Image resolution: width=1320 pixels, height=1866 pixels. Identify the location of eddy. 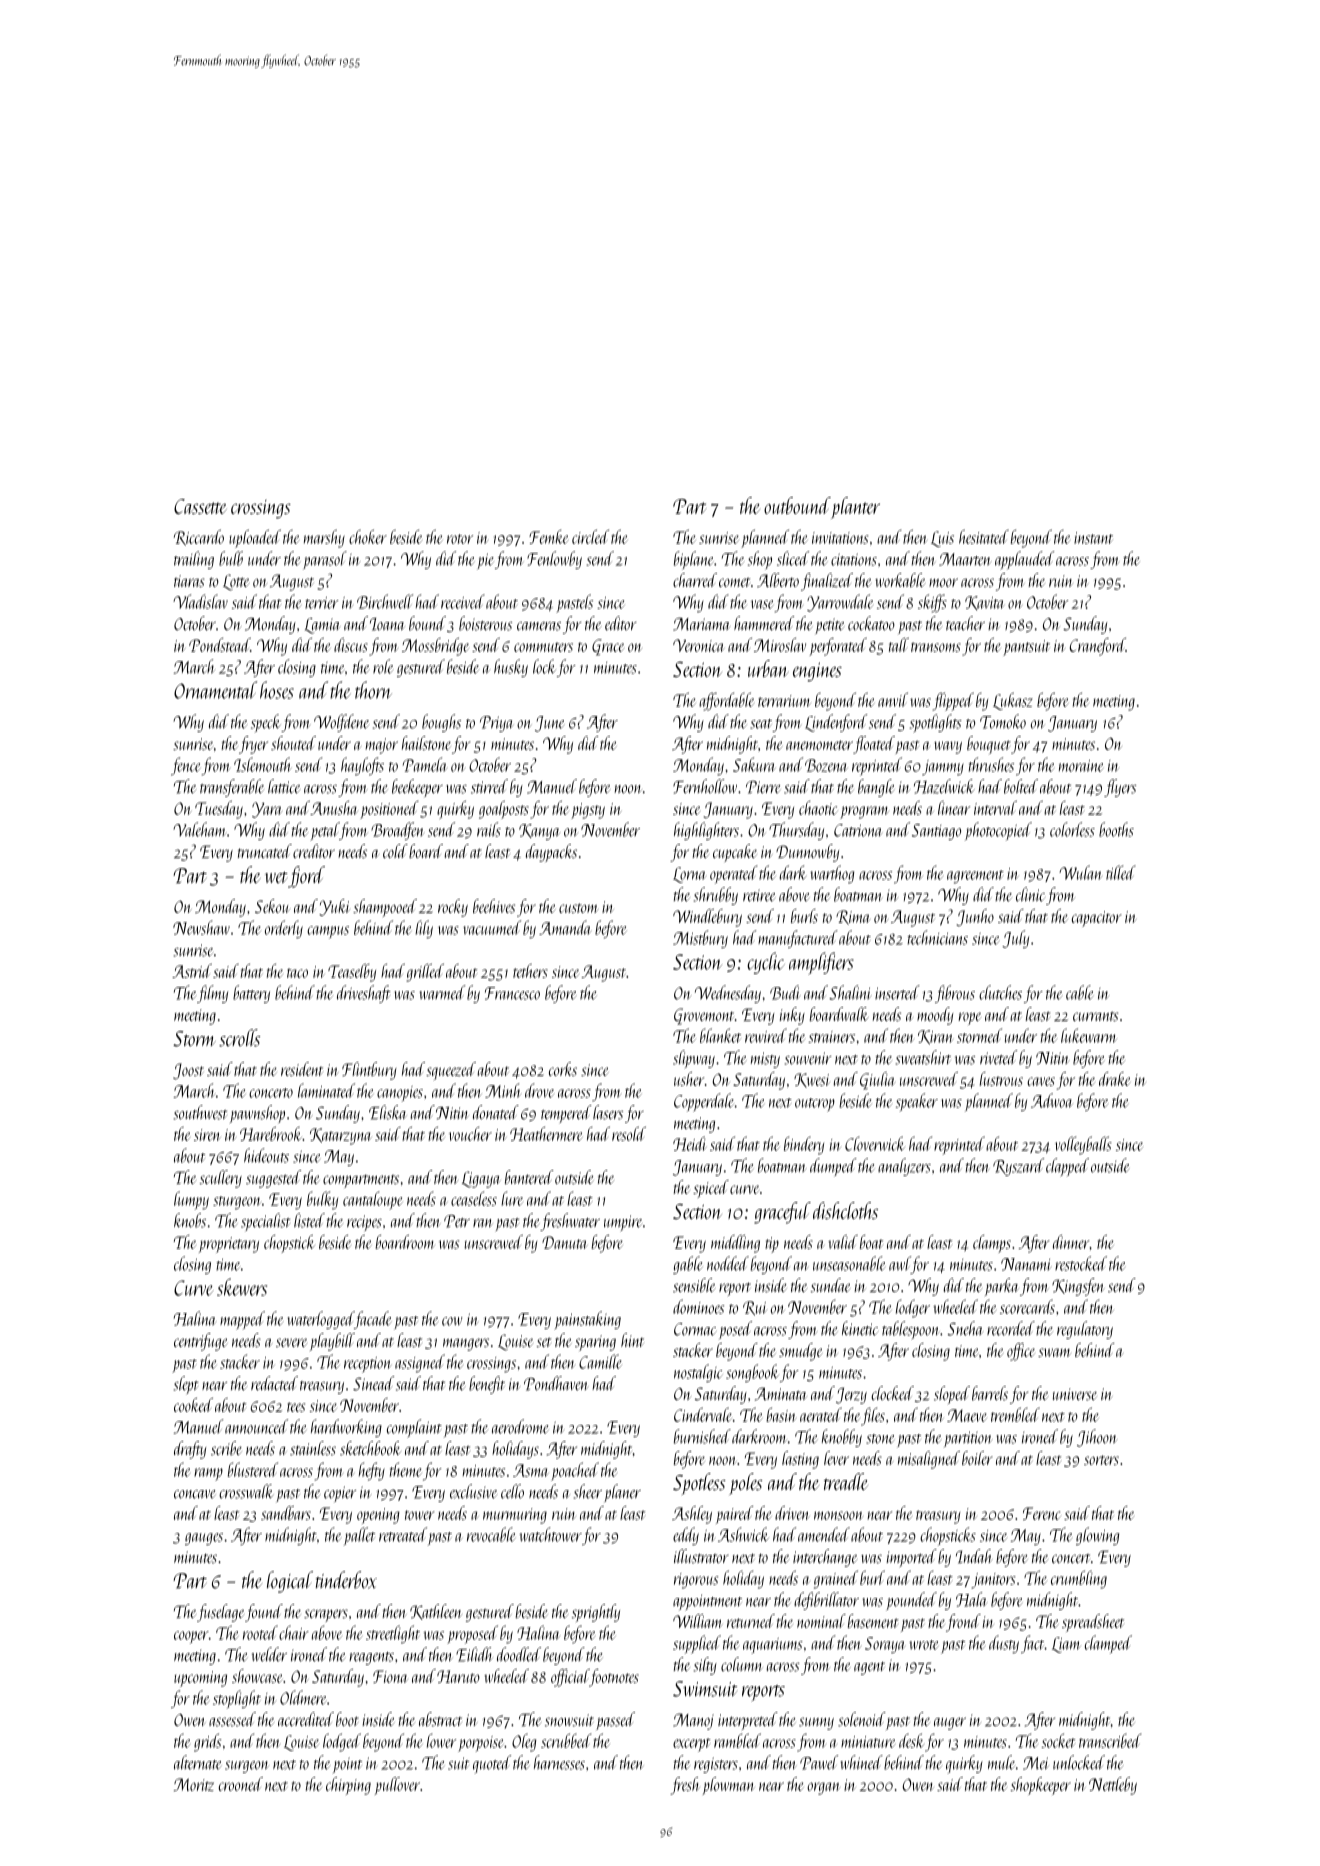
(686, 1536).
